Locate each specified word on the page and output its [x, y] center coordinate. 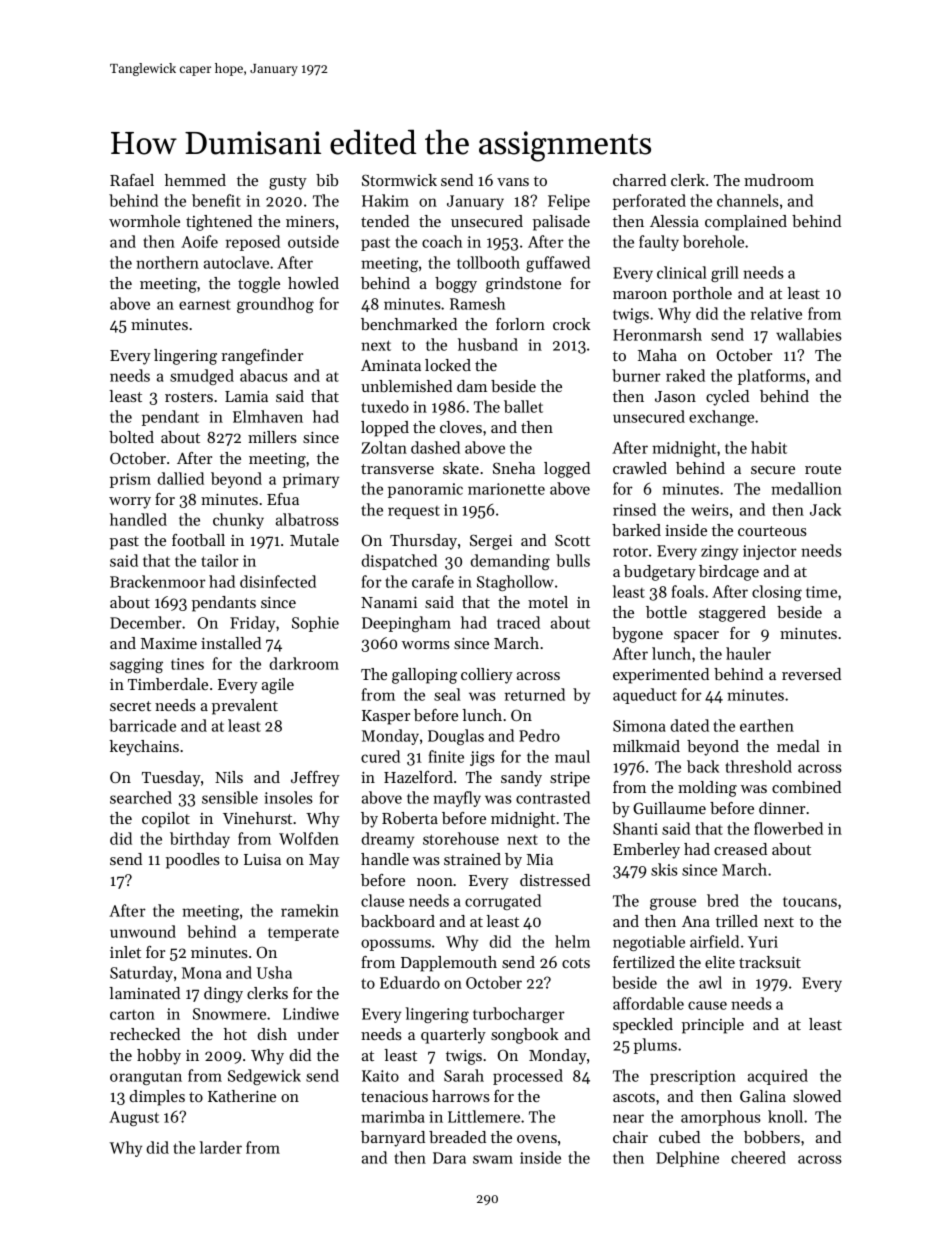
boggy [456, 285]
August [134, 1118]
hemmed [195, 180]
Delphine [687, 1159]
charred [639, 180]
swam [493, 1159]
